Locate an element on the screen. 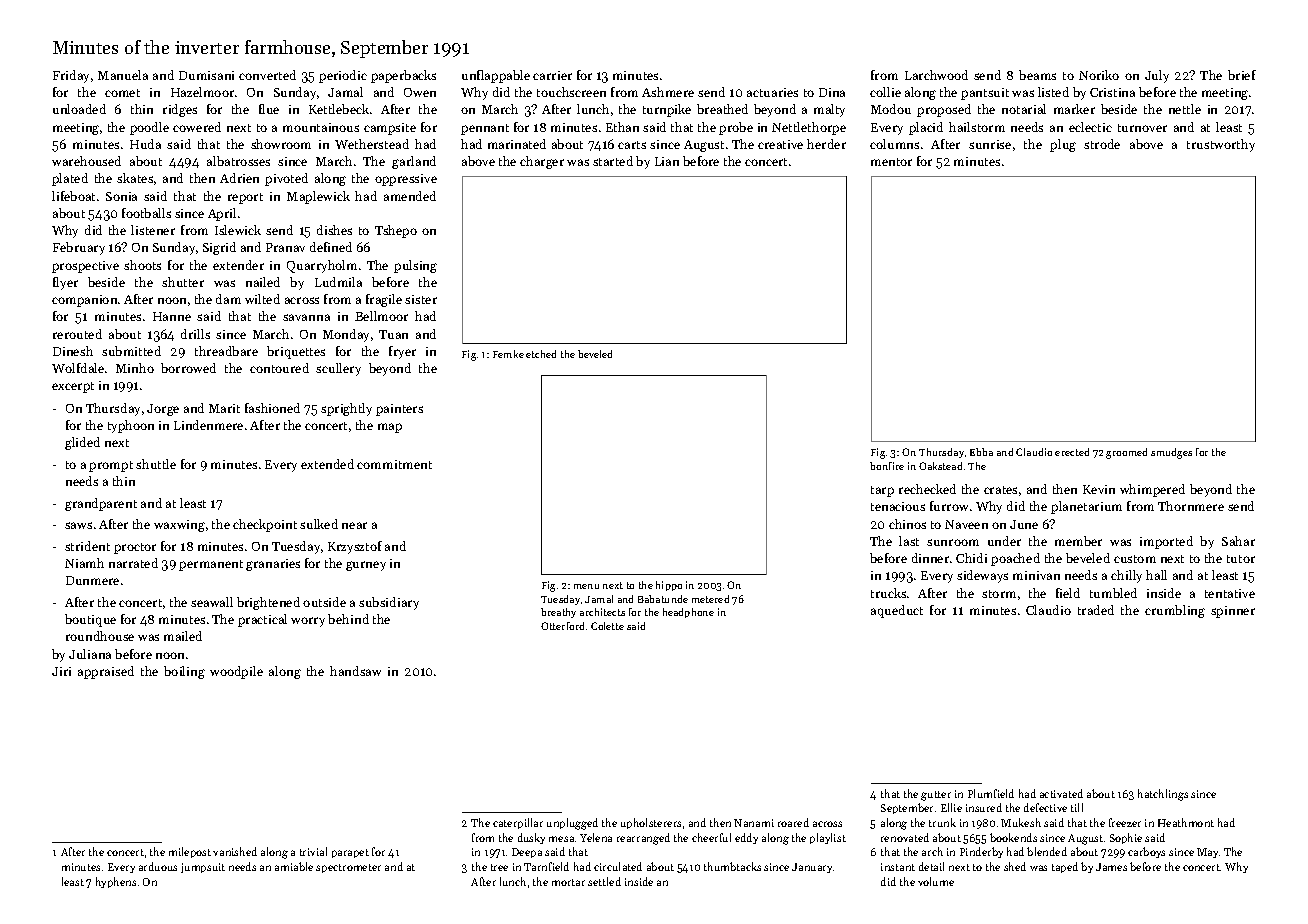  outside is located at coordinates (324, 602).
